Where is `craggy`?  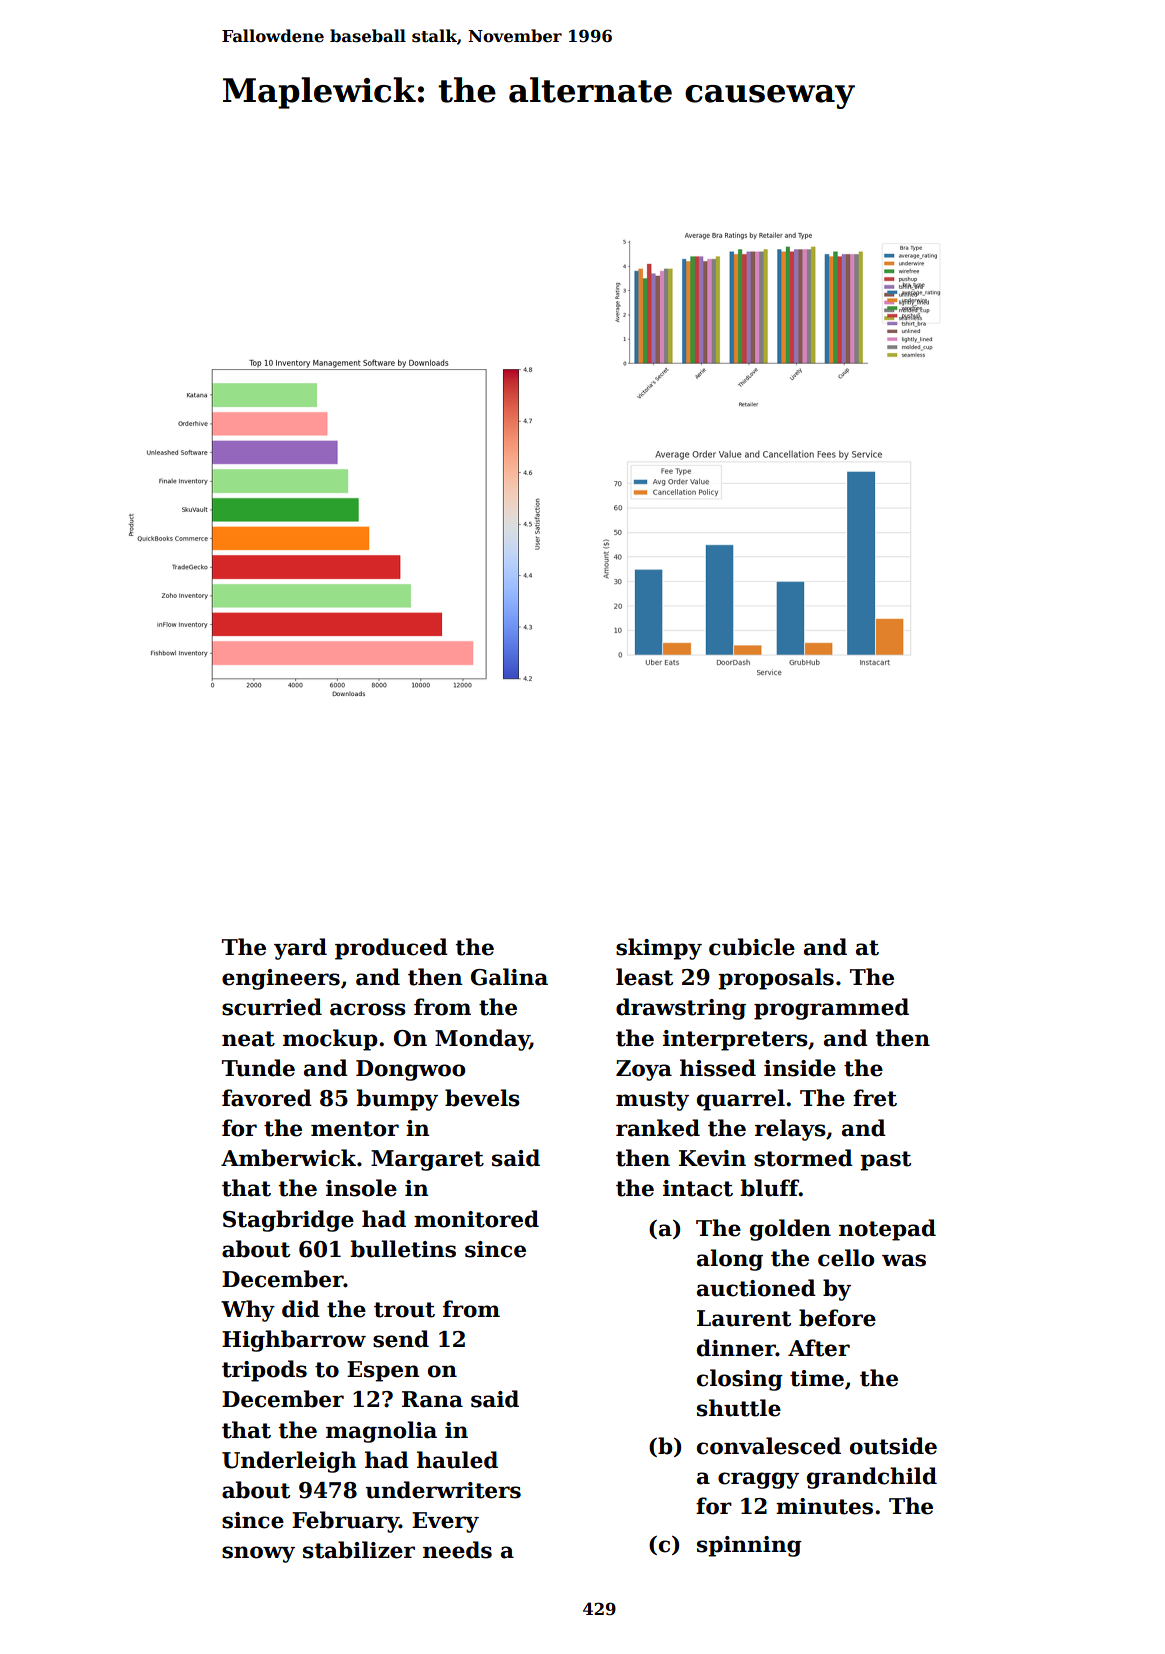
craggy is located at coordinates (758, 1480).
